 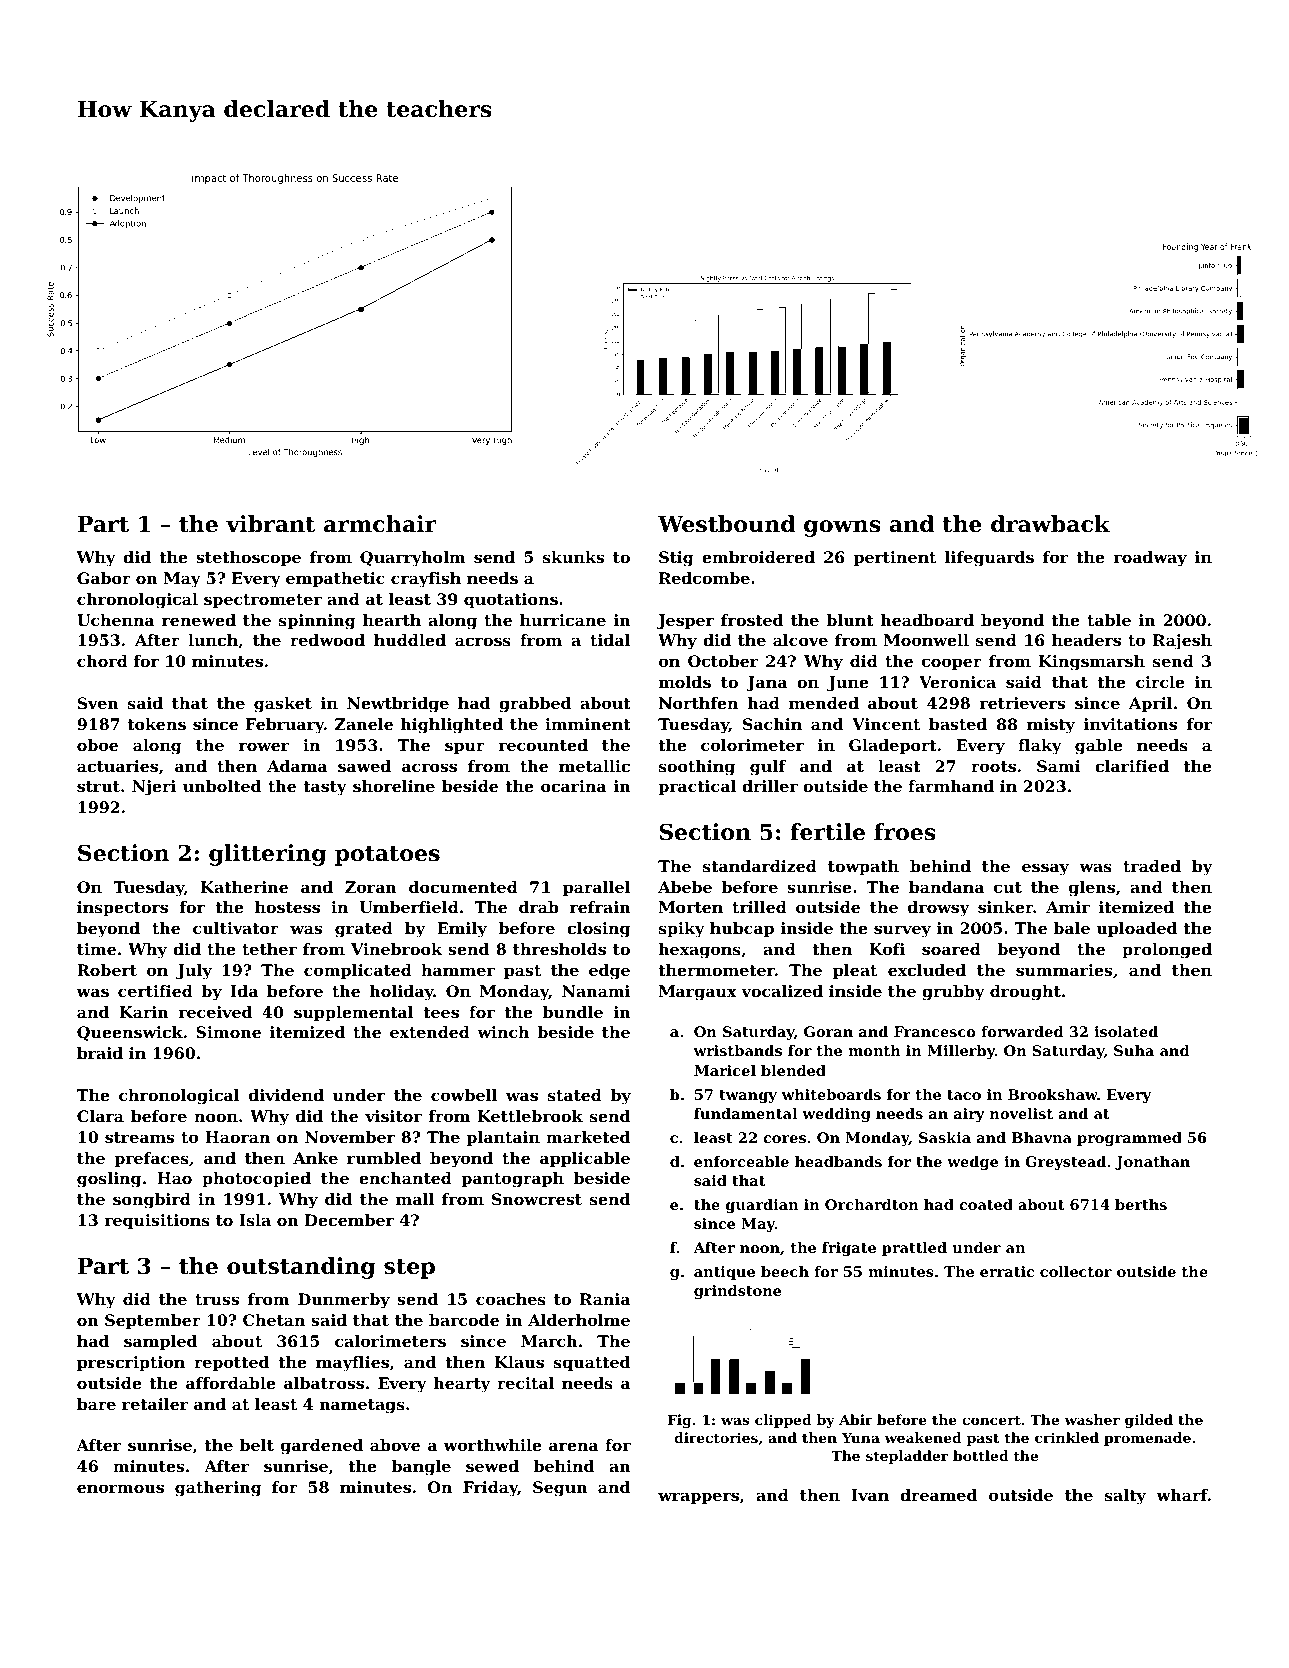 What do you see at coordinates (1129, 1139) in the screenshot?
I see `programmed` at bounding box center [1129, 1139].
